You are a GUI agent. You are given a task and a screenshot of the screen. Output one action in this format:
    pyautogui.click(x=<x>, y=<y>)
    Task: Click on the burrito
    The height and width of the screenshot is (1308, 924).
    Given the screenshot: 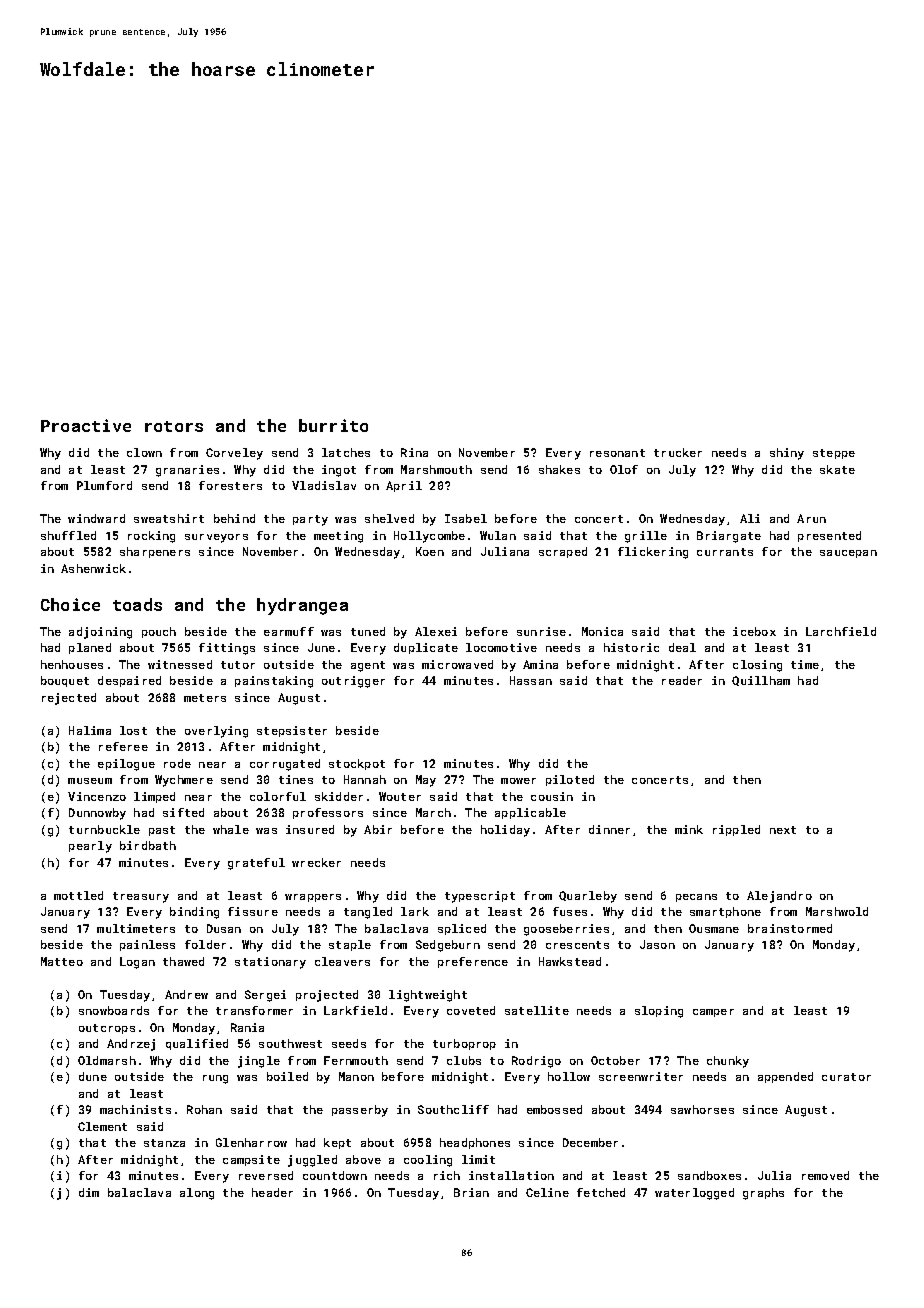 What is the action you would take?
    pyautogui.click(x=333, y=425)
